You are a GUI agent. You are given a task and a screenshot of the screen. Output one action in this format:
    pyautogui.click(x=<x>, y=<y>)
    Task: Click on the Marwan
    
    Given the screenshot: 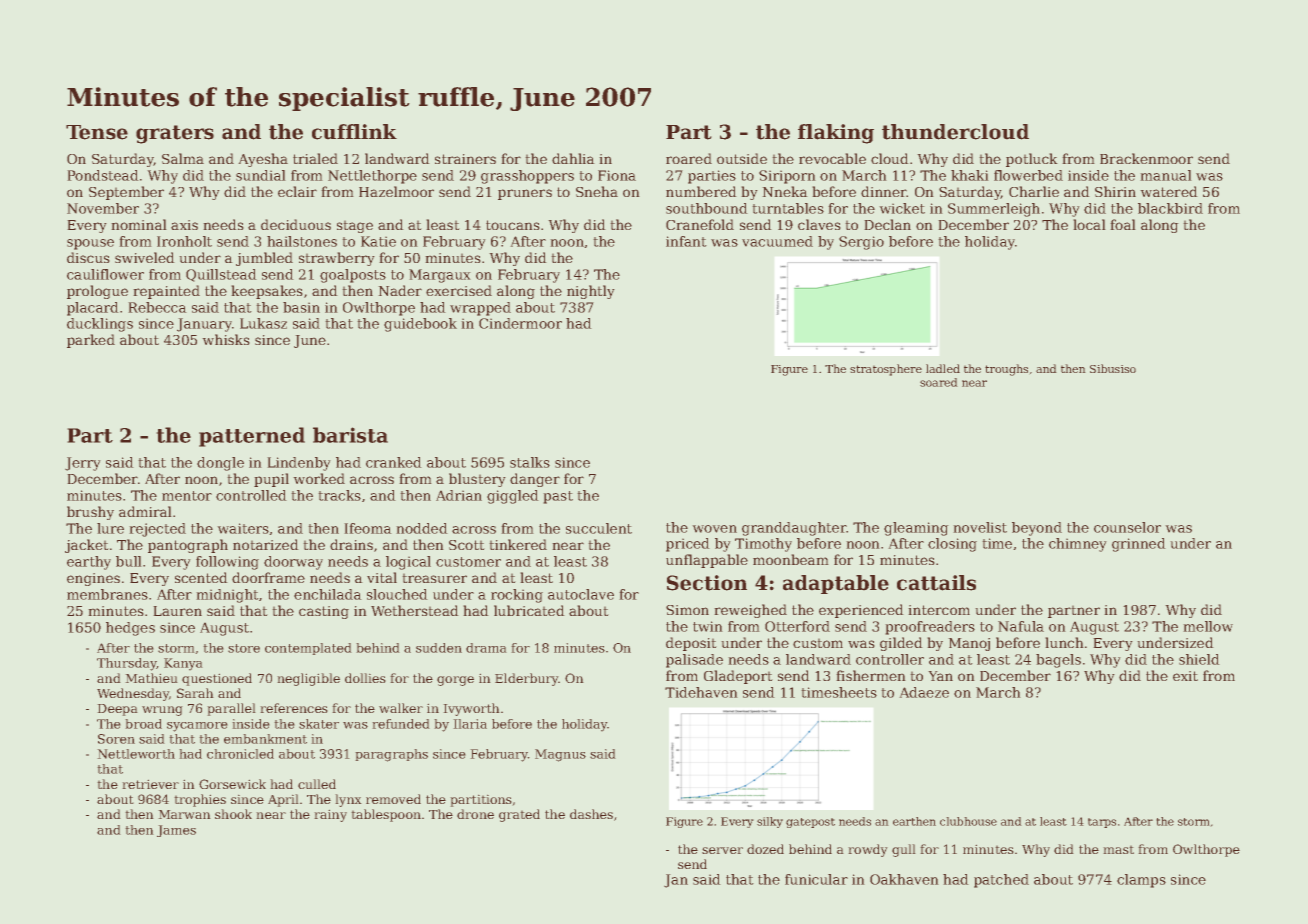 What is the action you would take?
    pyautogui.click(x=184, y=814)
